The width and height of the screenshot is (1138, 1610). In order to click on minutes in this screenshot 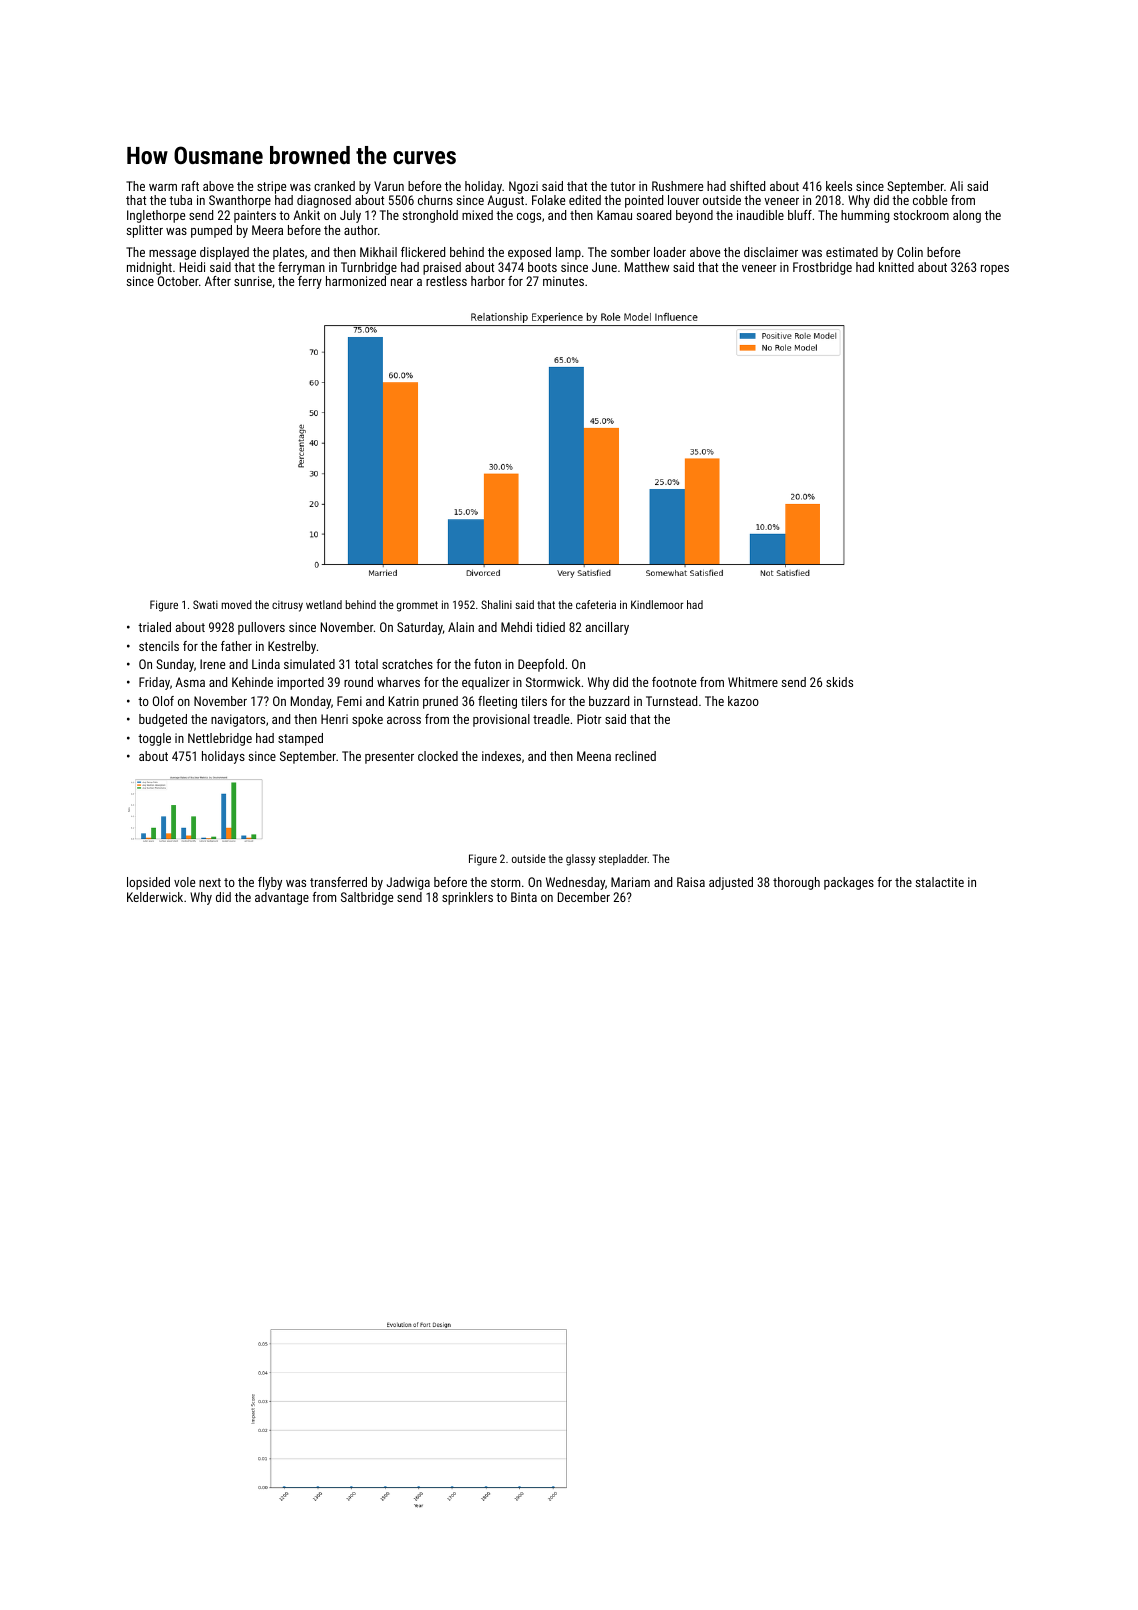, I will do `click(563, 281)`.
